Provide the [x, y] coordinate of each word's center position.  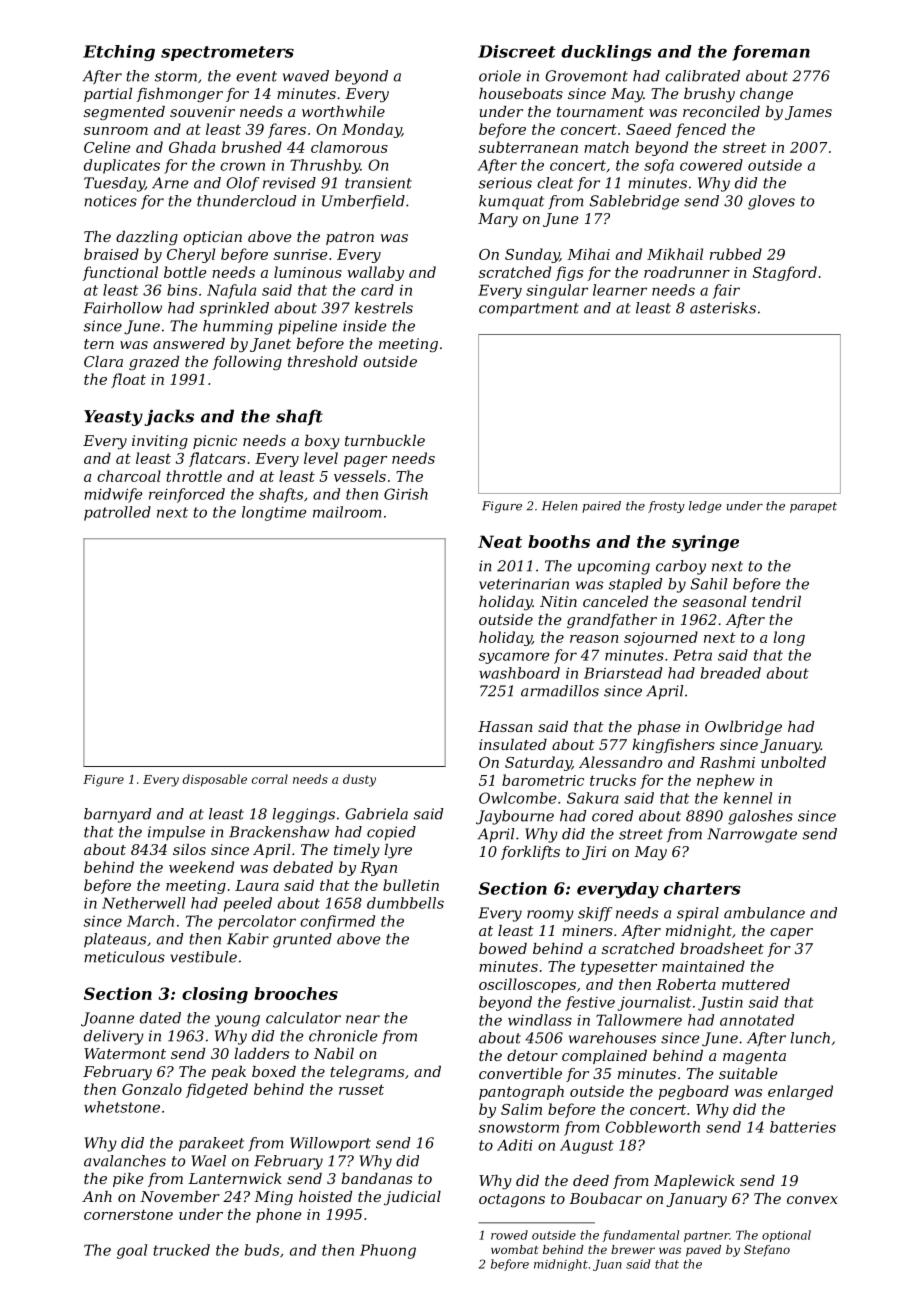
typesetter [619, 968]
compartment [529, 310]
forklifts [530, 853]
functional [120, 273]
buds [262, 1250]
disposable [215, 780]
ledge [705, 507]
